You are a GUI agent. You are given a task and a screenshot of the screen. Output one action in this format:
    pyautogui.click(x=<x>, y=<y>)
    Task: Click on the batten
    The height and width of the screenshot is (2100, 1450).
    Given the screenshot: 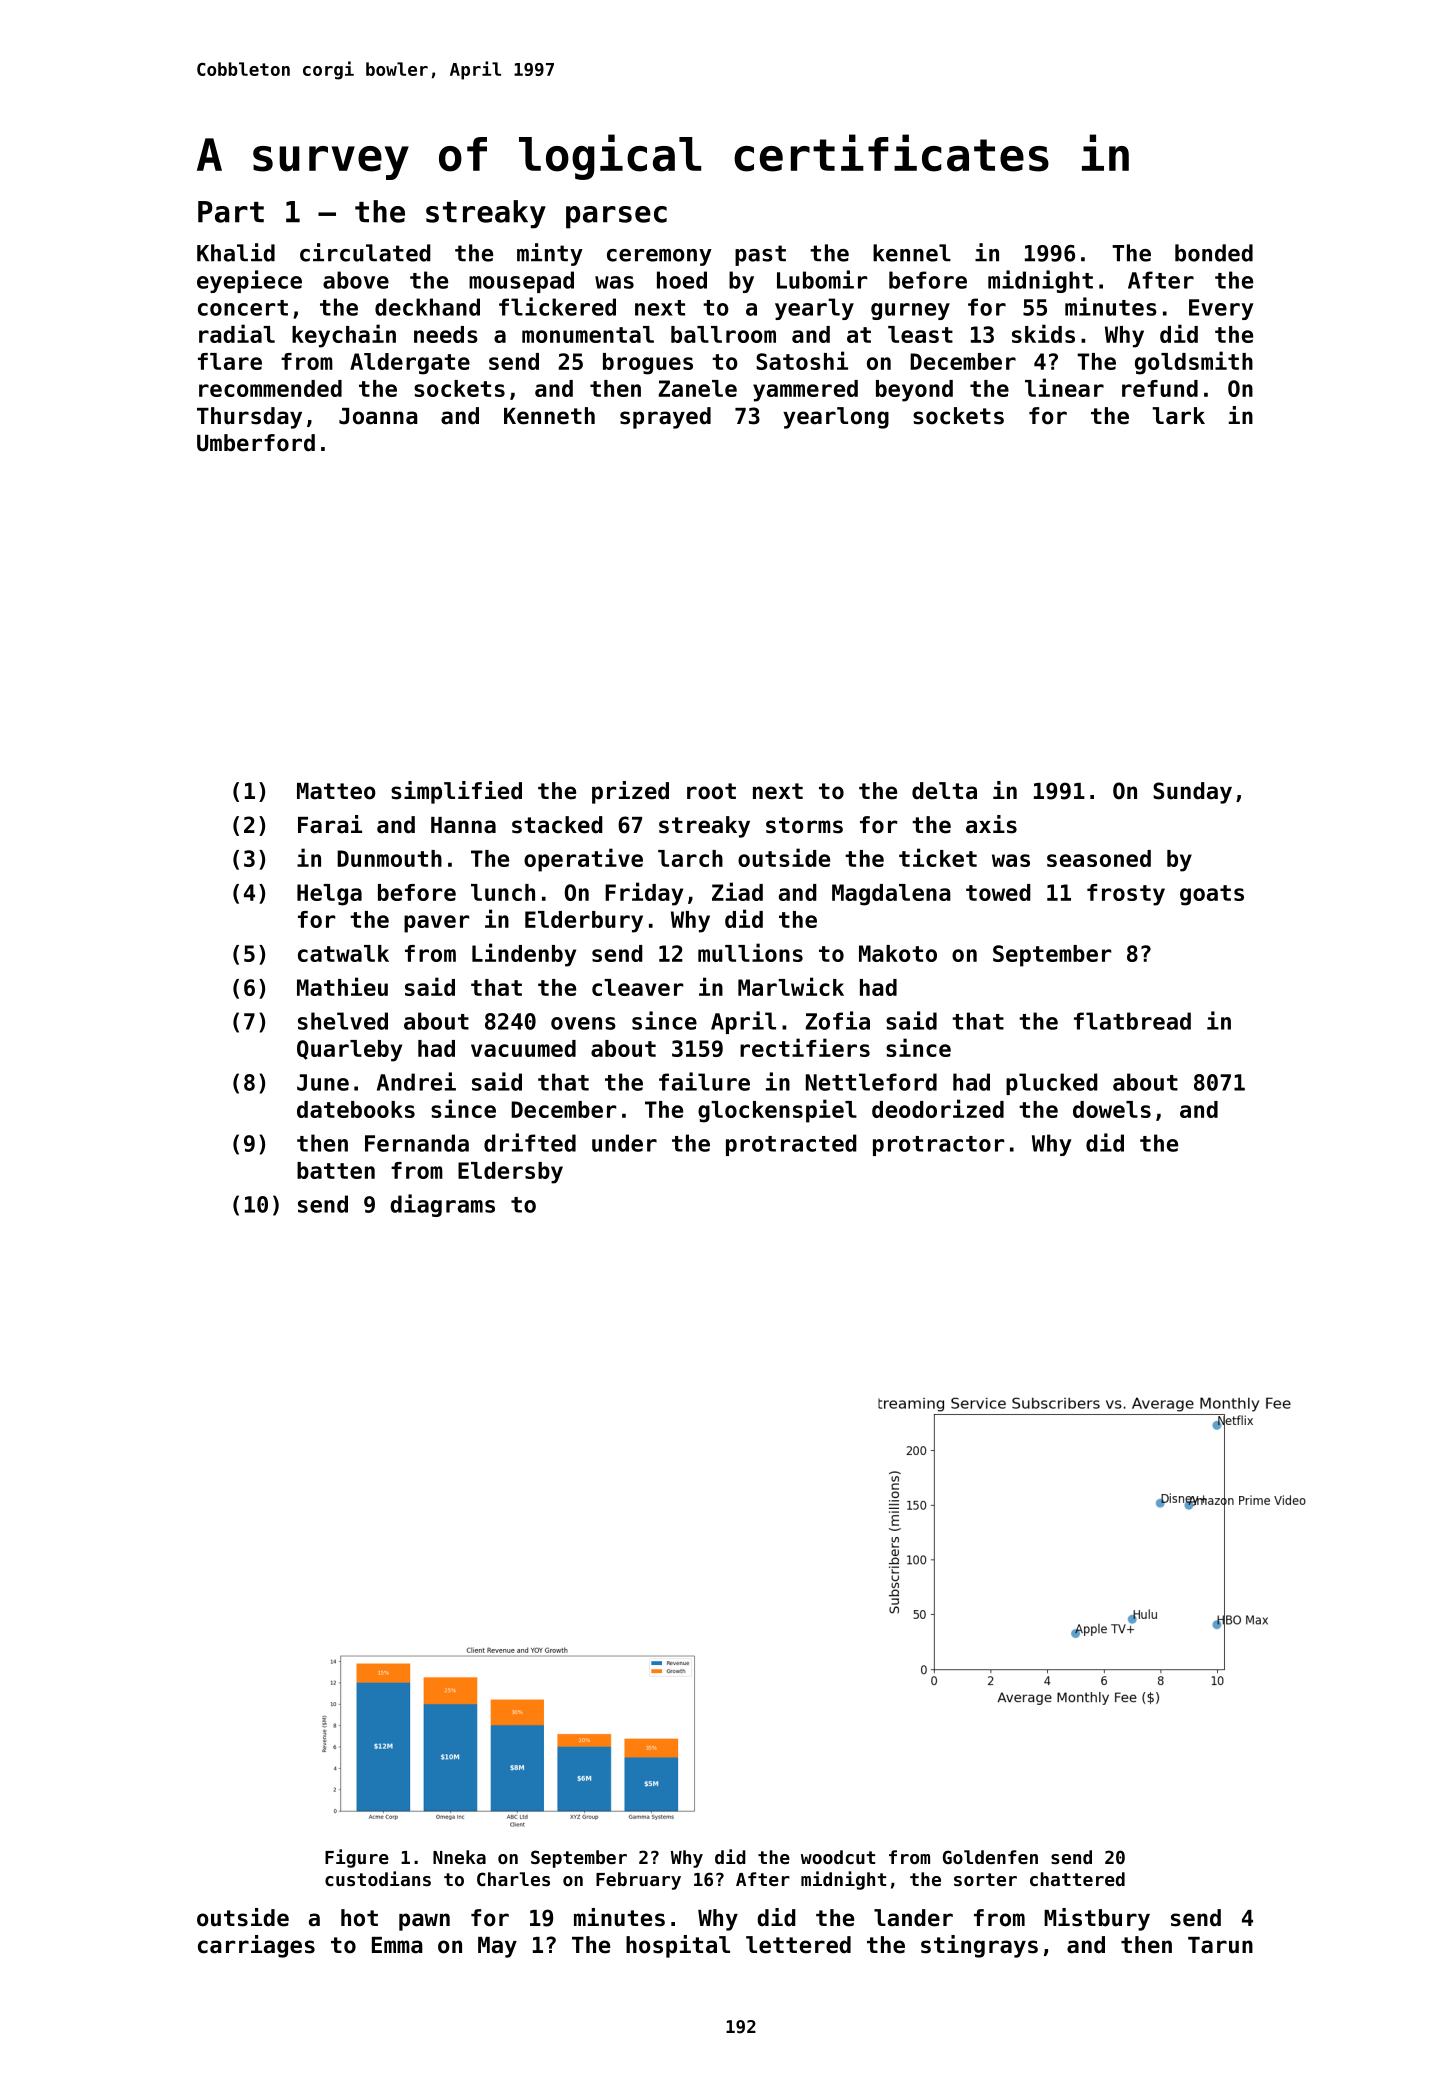 What is the action you would take?
    pyautogui.click(x=336, y=1170)
